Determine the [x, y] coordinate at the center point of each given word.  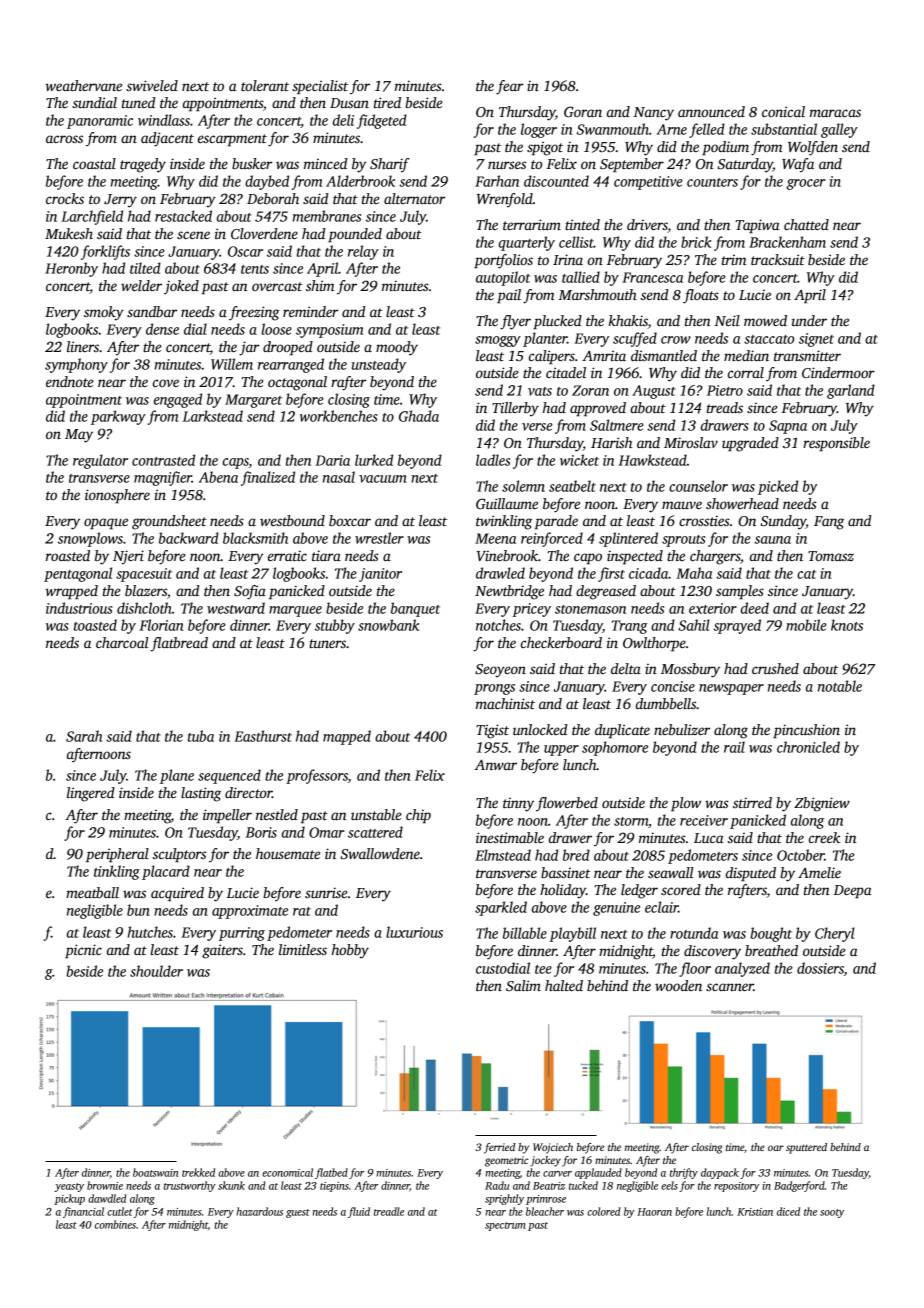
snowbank [388, 625]
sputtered [806, 1148]
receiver [704, 820]
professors [317, 776]
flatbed [331, 1173]
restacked [183, 216]
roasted [68, 555]
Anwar [496, 764]
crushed [775, 668]
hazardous [259, 1211]
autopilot [503, 278]
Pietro [725, 390]
